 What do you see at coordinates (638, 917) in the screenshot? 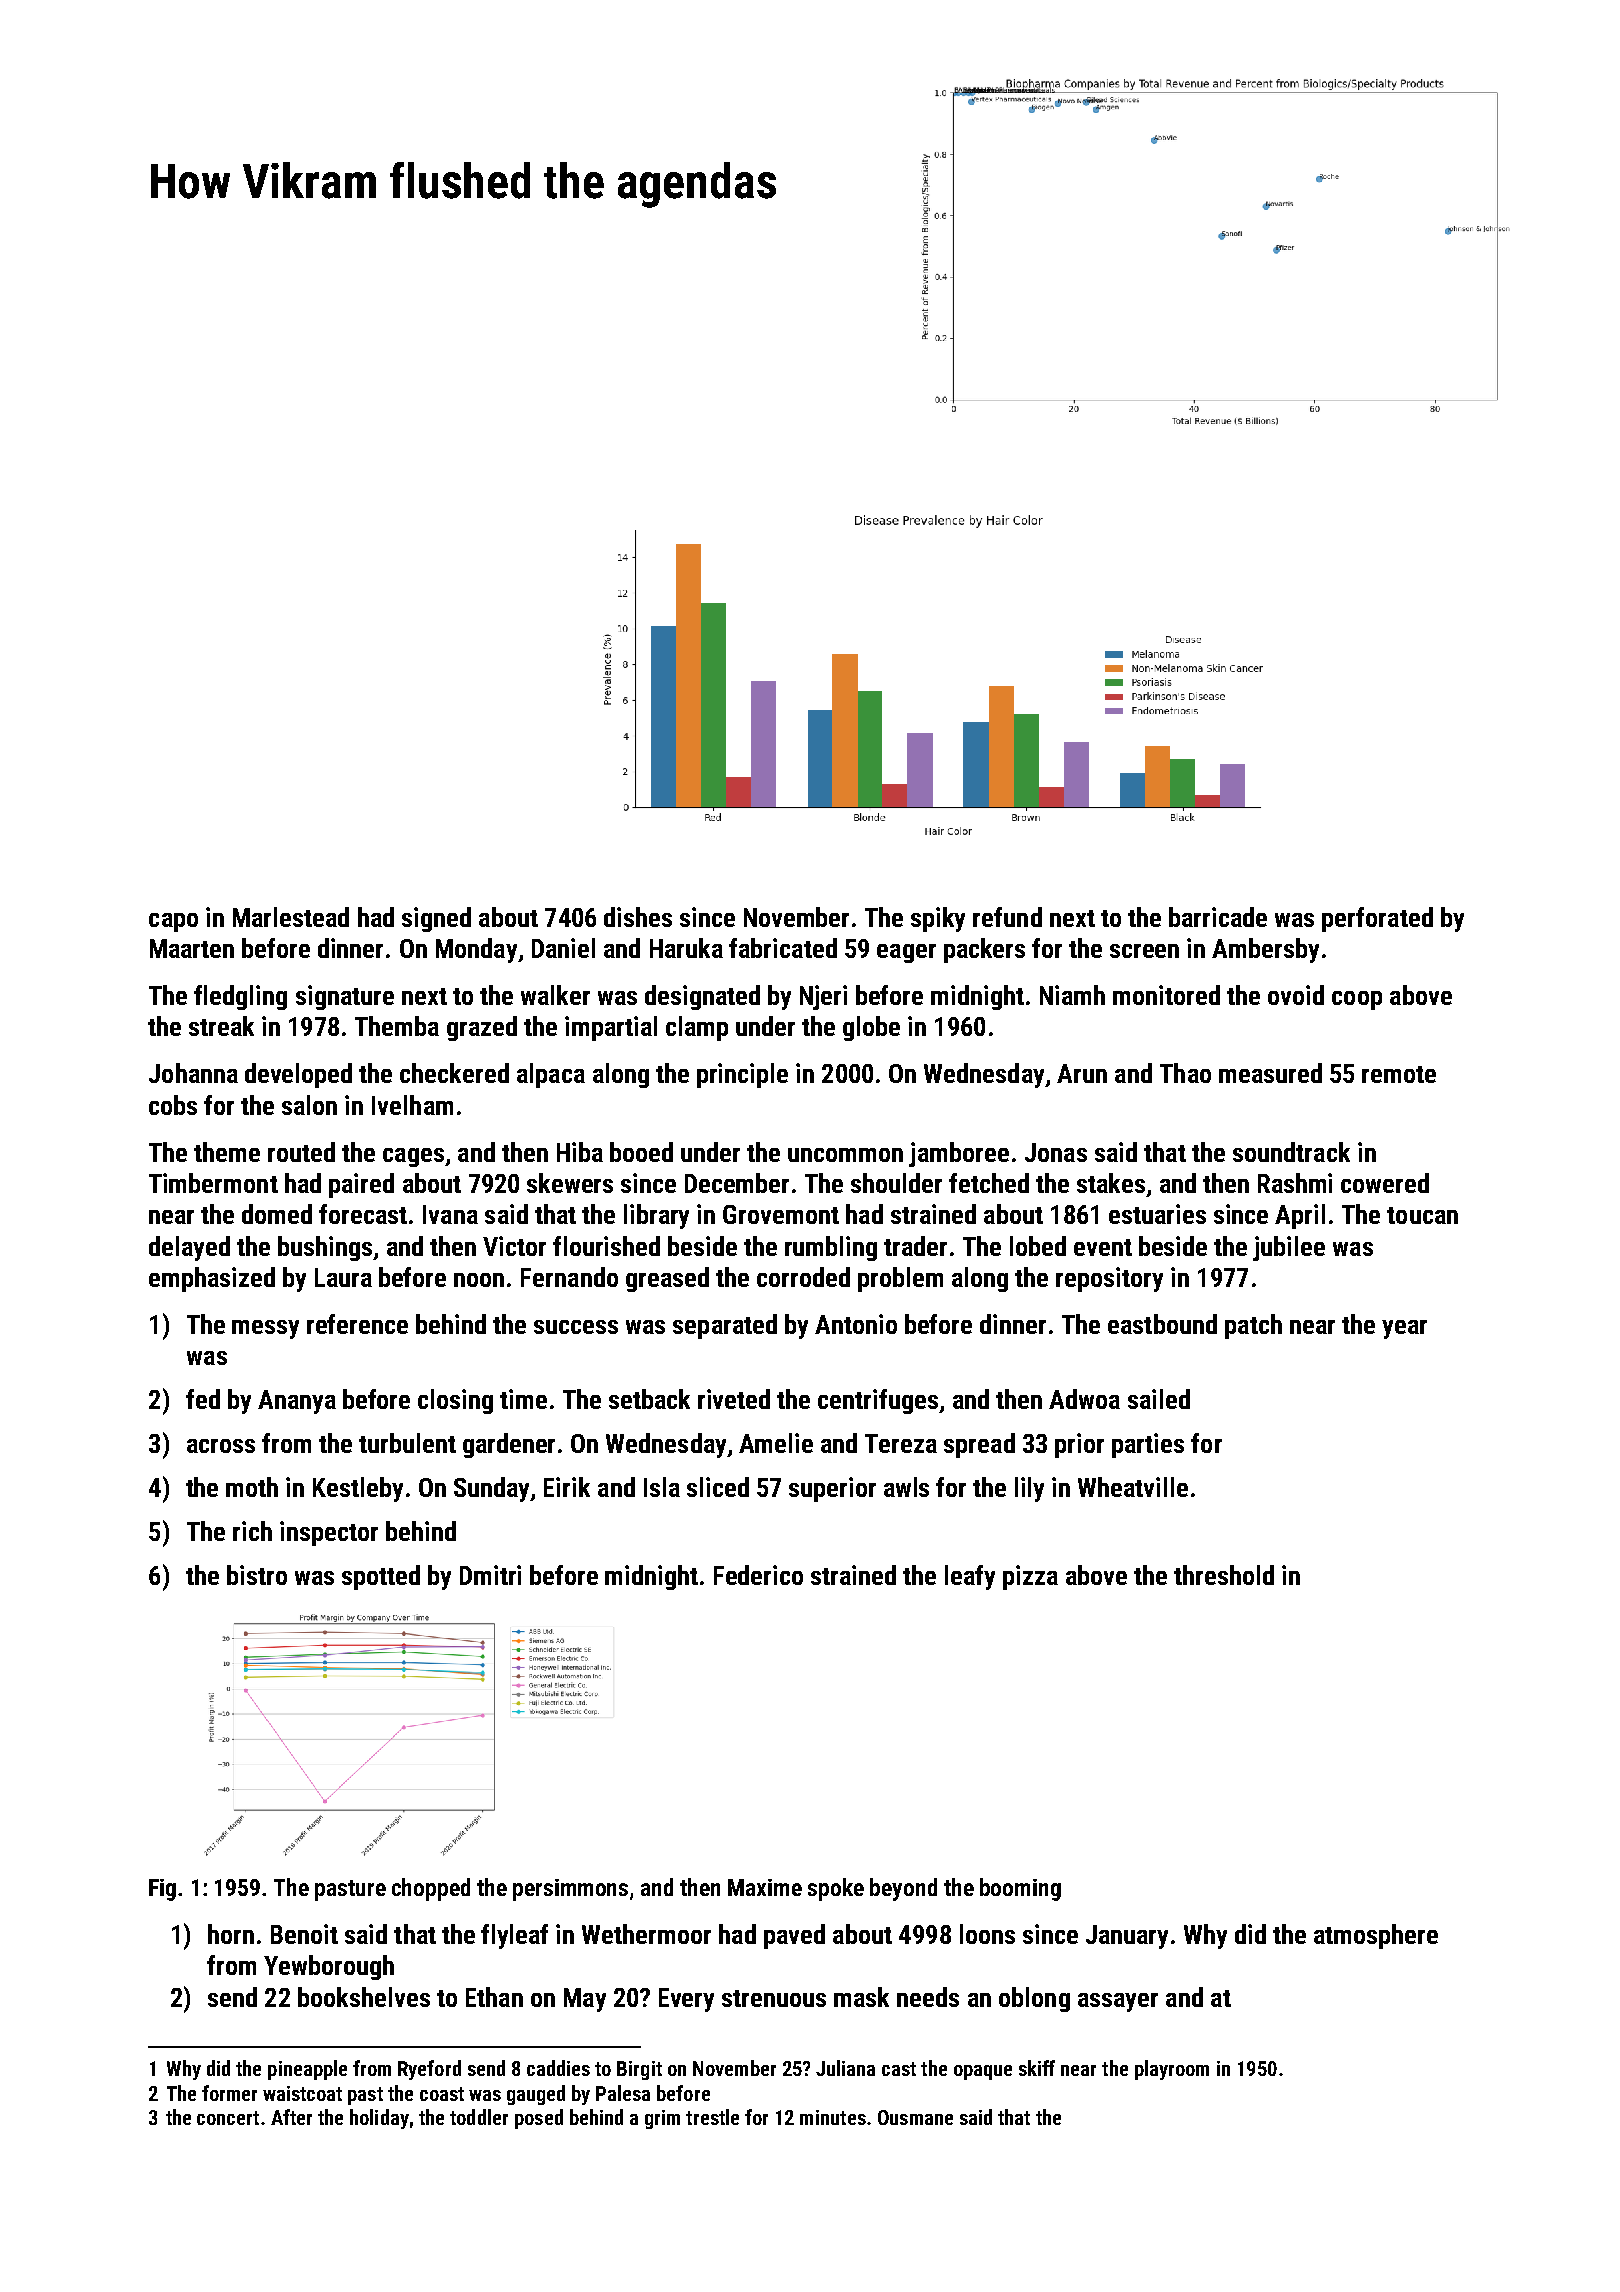
I see `dishes` at bounding box center [638, 917].
